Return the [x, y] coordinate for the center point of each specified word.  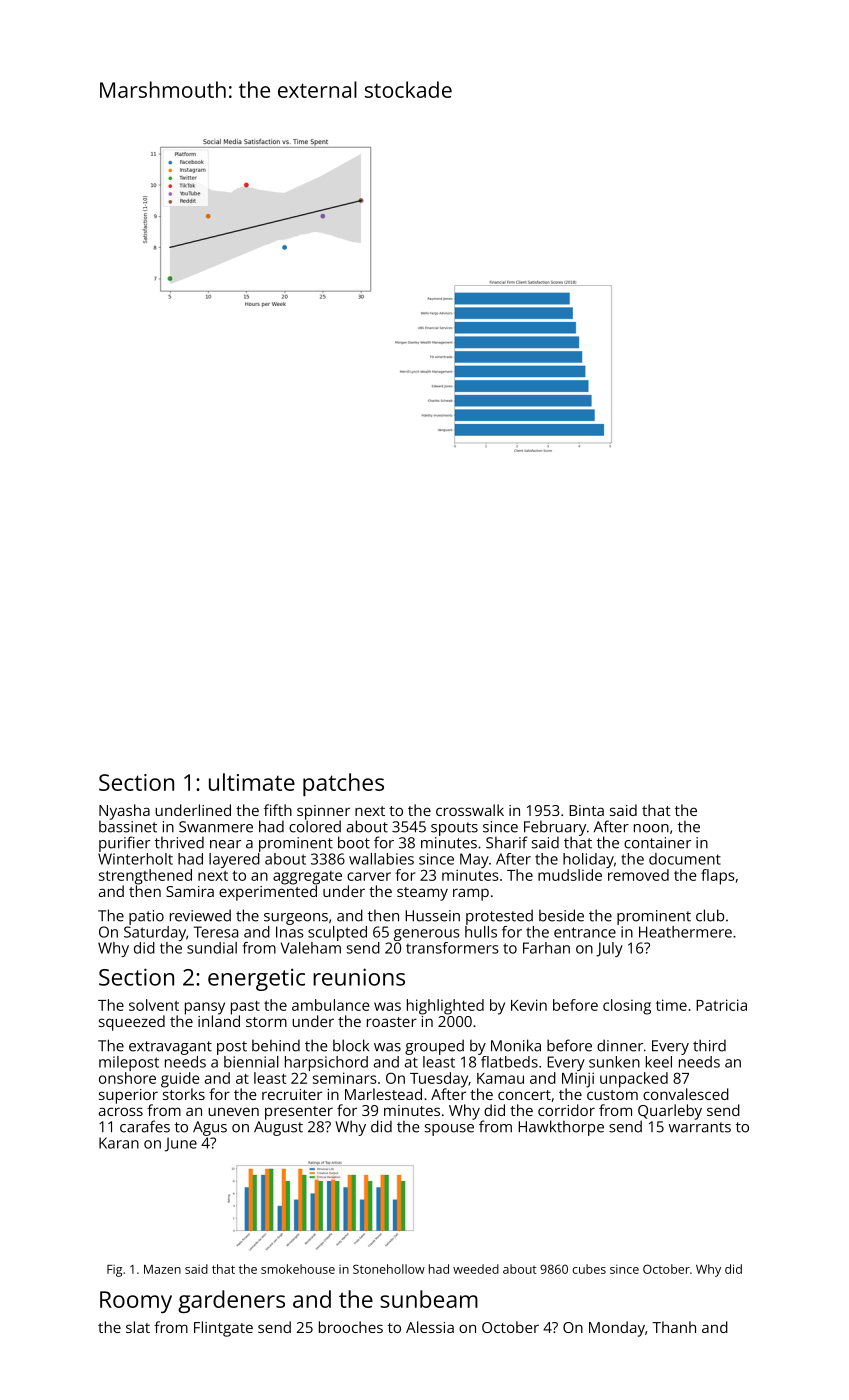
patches [343, 784]
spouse [449, 1130]
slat [138, 1327]
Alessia [430, 1327]
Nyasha [124, 812]
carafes [145, 1126]
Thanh [674, 1327]
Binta [586, 810]
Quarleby [670, 1112]
